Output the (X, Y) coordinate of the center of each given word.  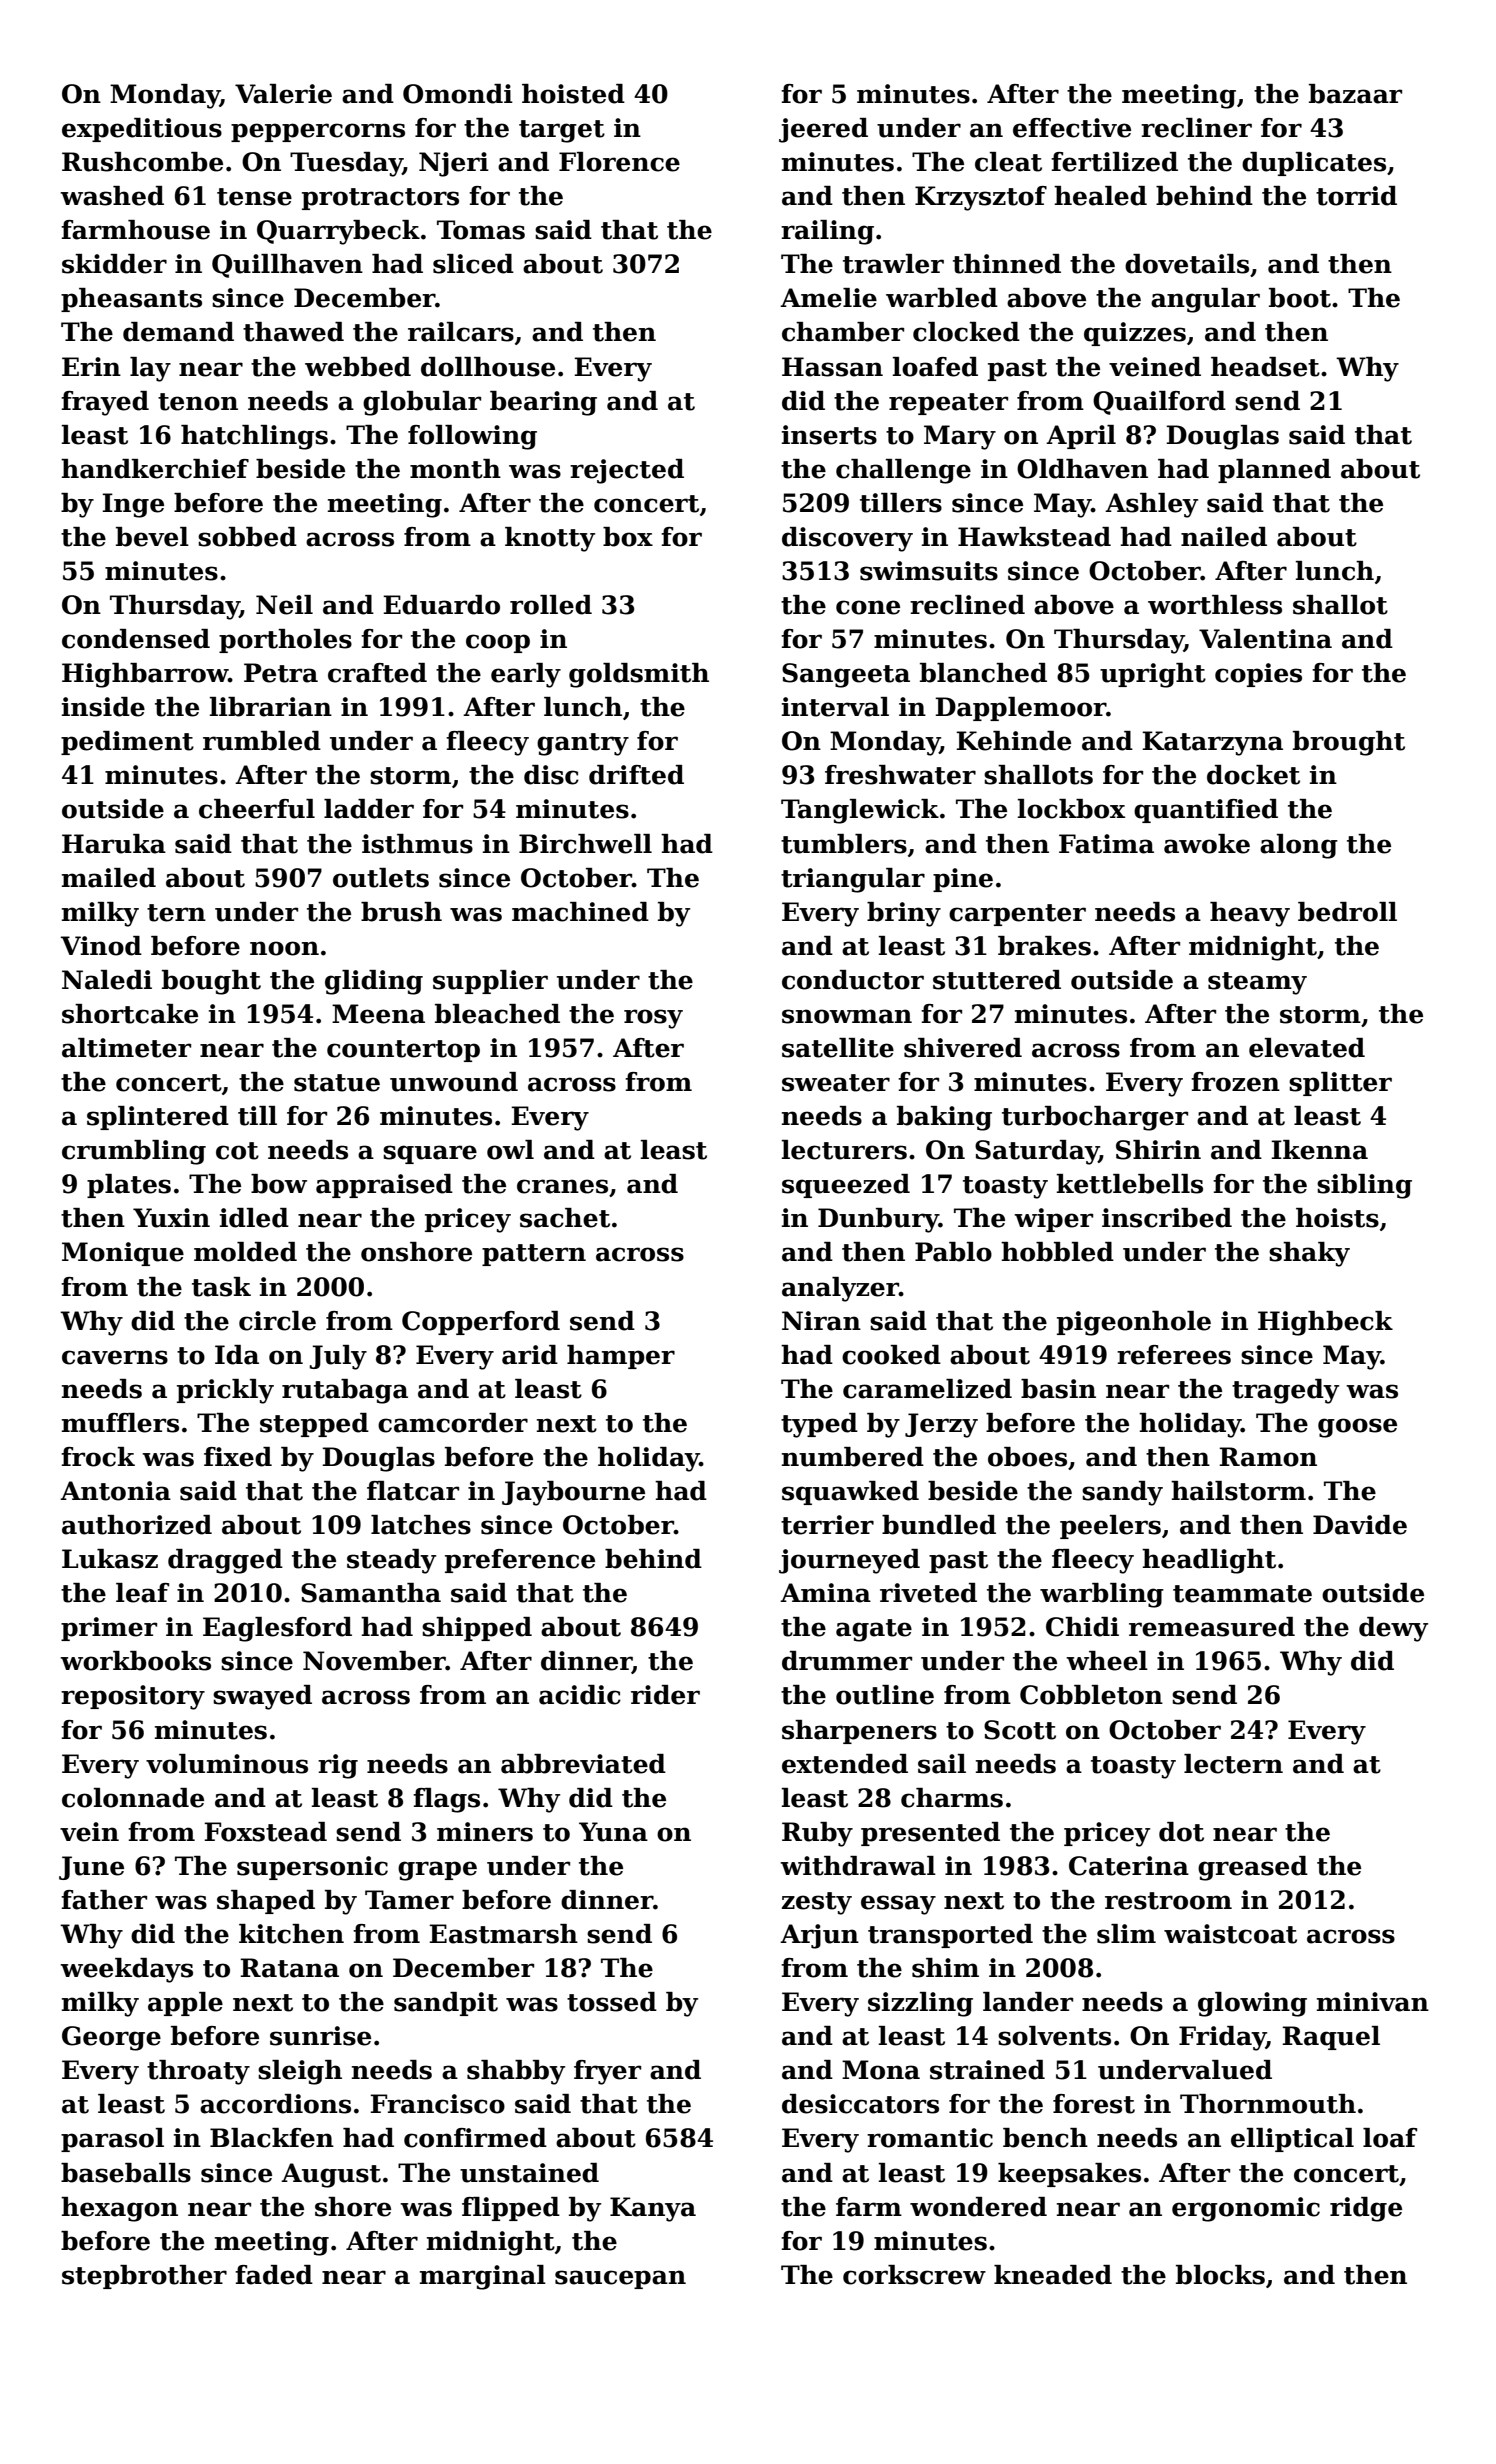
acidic (580, 1695)
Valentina (1265, 639)
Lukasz (110, 1559)
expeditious (142, 130)
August (331, 2175)
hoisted (573, 94)
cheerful (257, 809)
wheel (1107, 1661)
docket (1253, 775)
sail (942, 1764)
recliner (1196, 128)
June (91, 1868)
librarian (271, 707)
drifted (636, 775)
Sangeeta (846, 675)
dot (1181, 1832)
